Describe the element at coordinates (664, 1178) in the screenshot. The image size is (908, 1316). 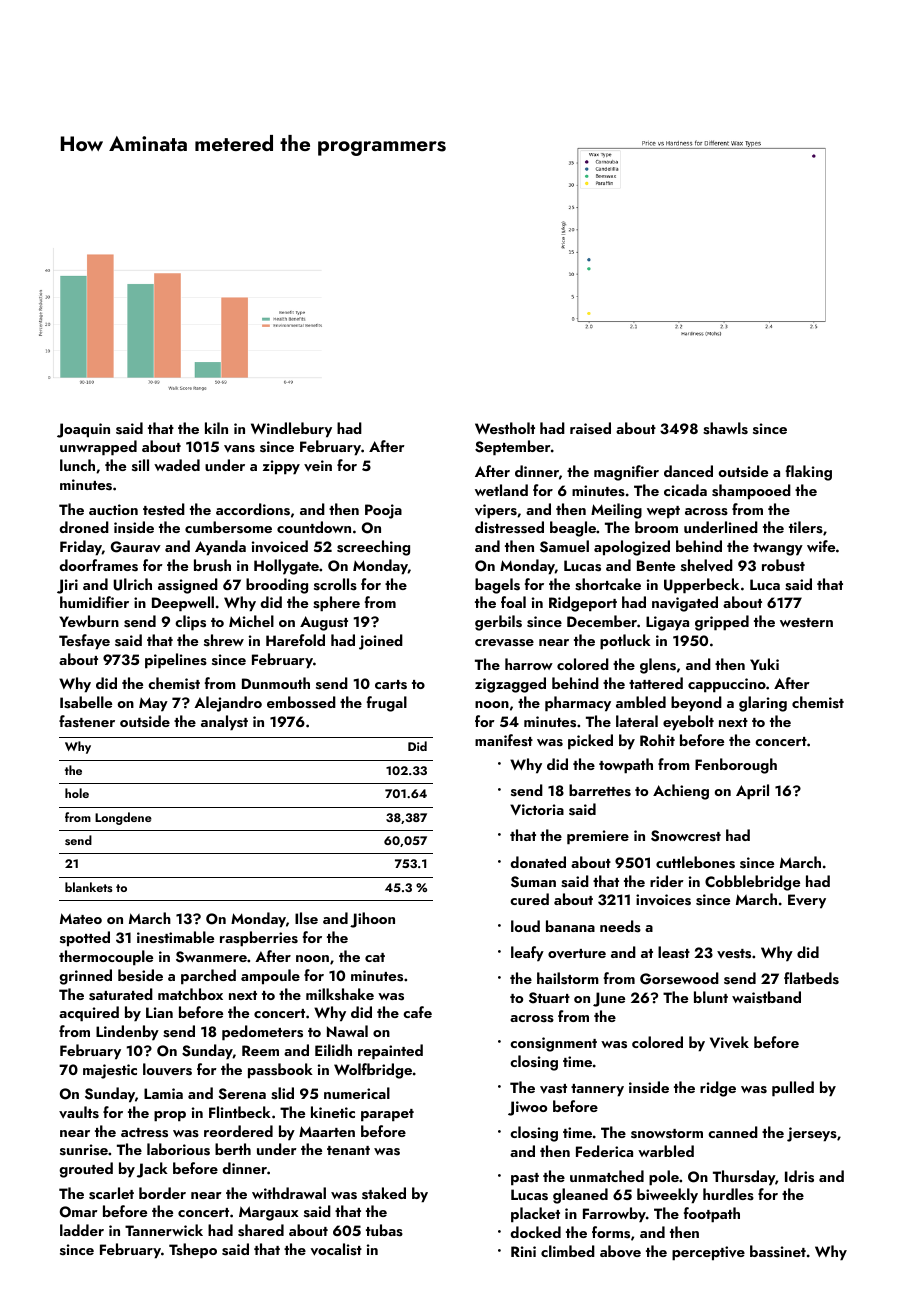
I see `pole` at that location.
